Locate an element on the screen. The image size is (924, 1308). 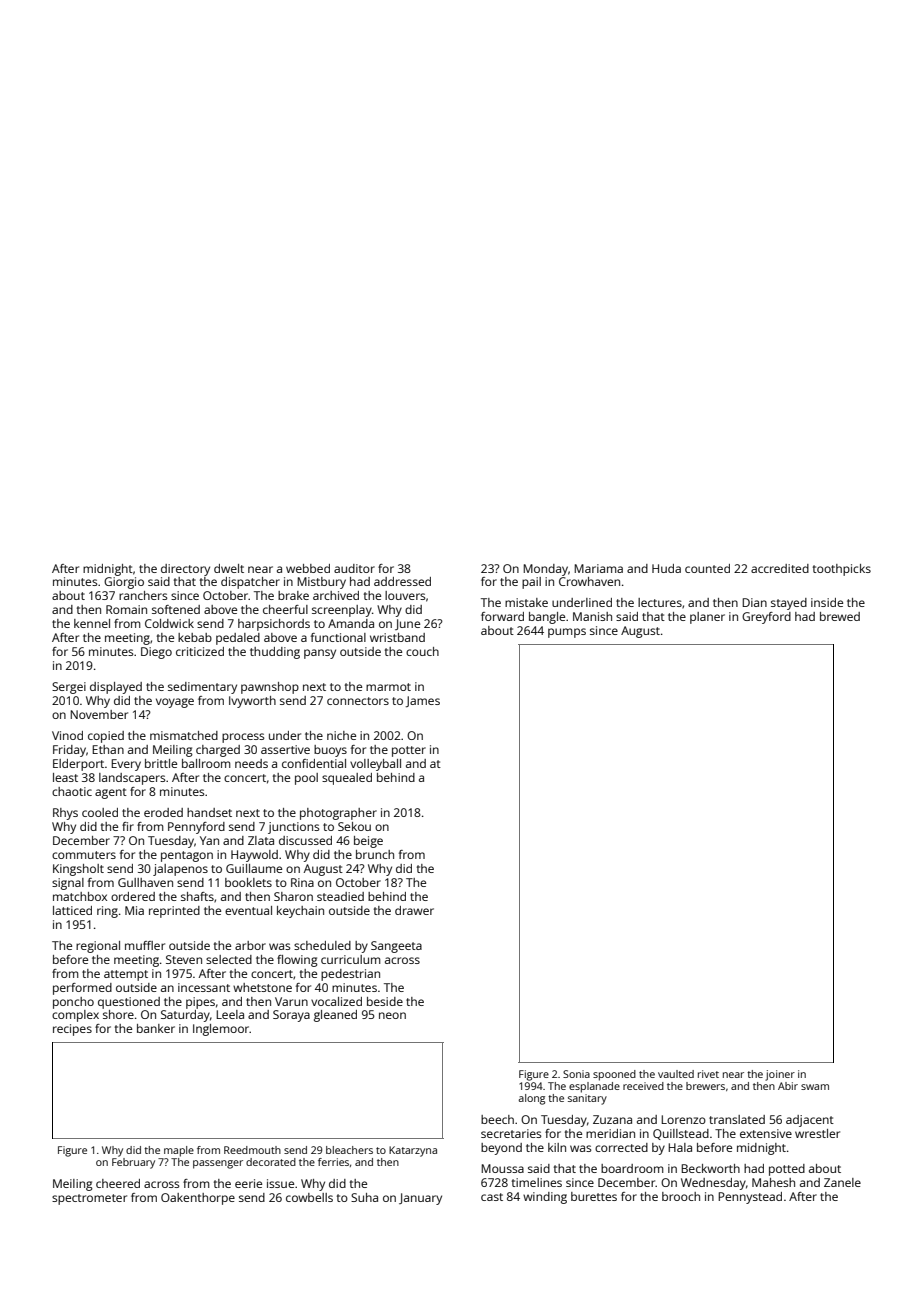
Zanele is located at coordinates (842, 1182).
